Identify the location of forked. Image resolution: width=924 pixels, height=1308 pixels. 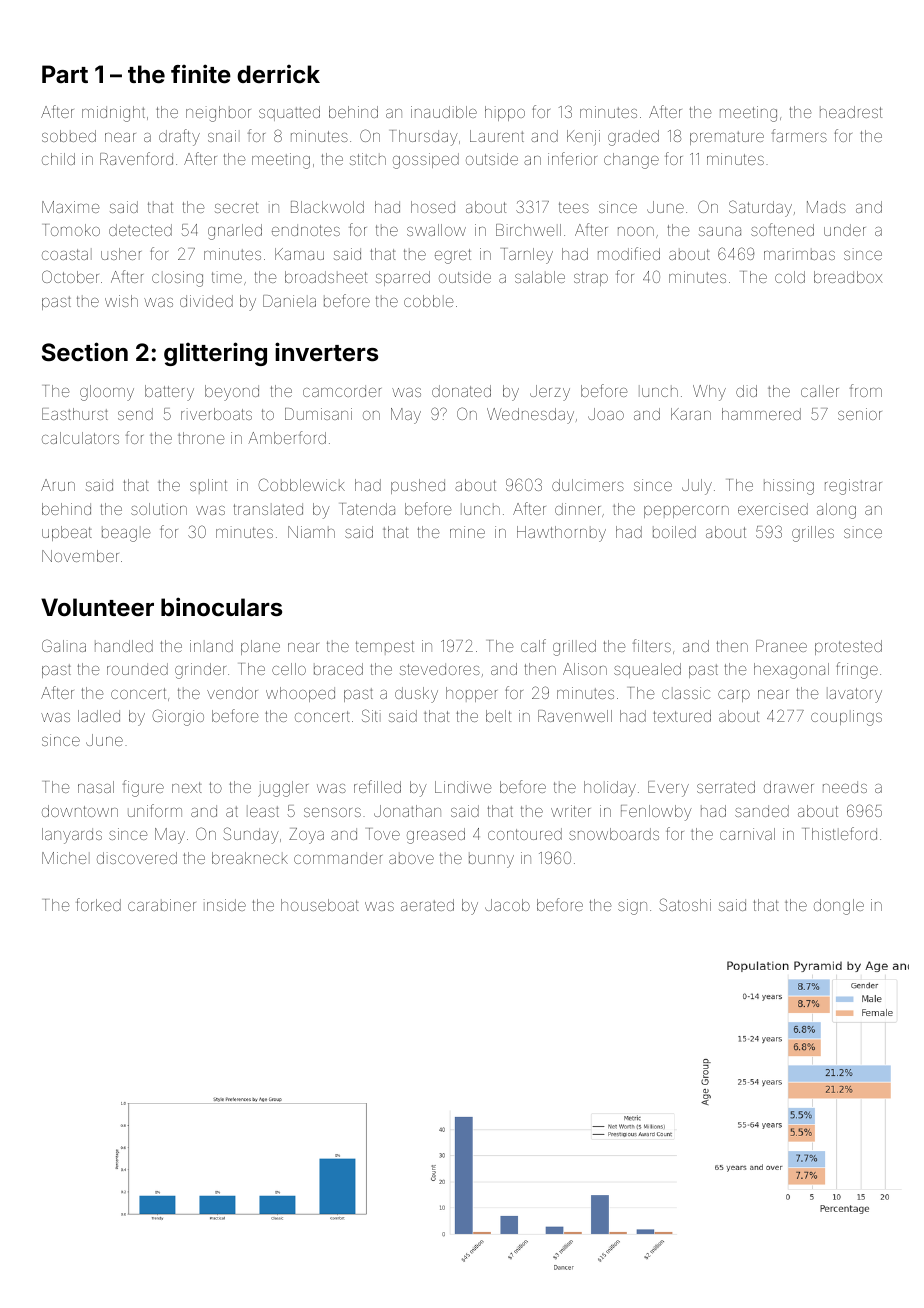
(98, 904).
